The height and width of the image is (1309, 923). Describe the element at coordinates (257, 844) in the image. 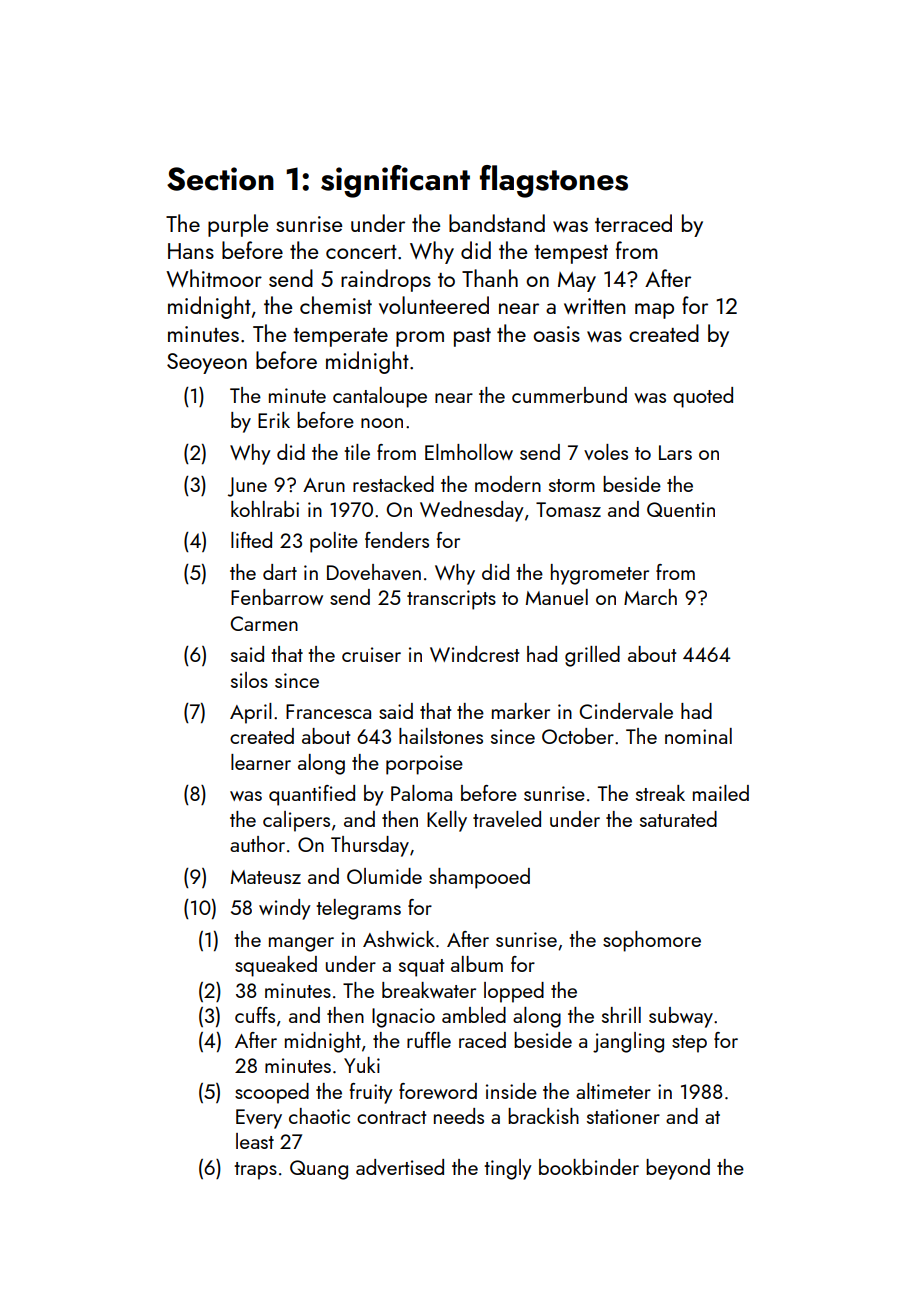

I see `author` at that location.
